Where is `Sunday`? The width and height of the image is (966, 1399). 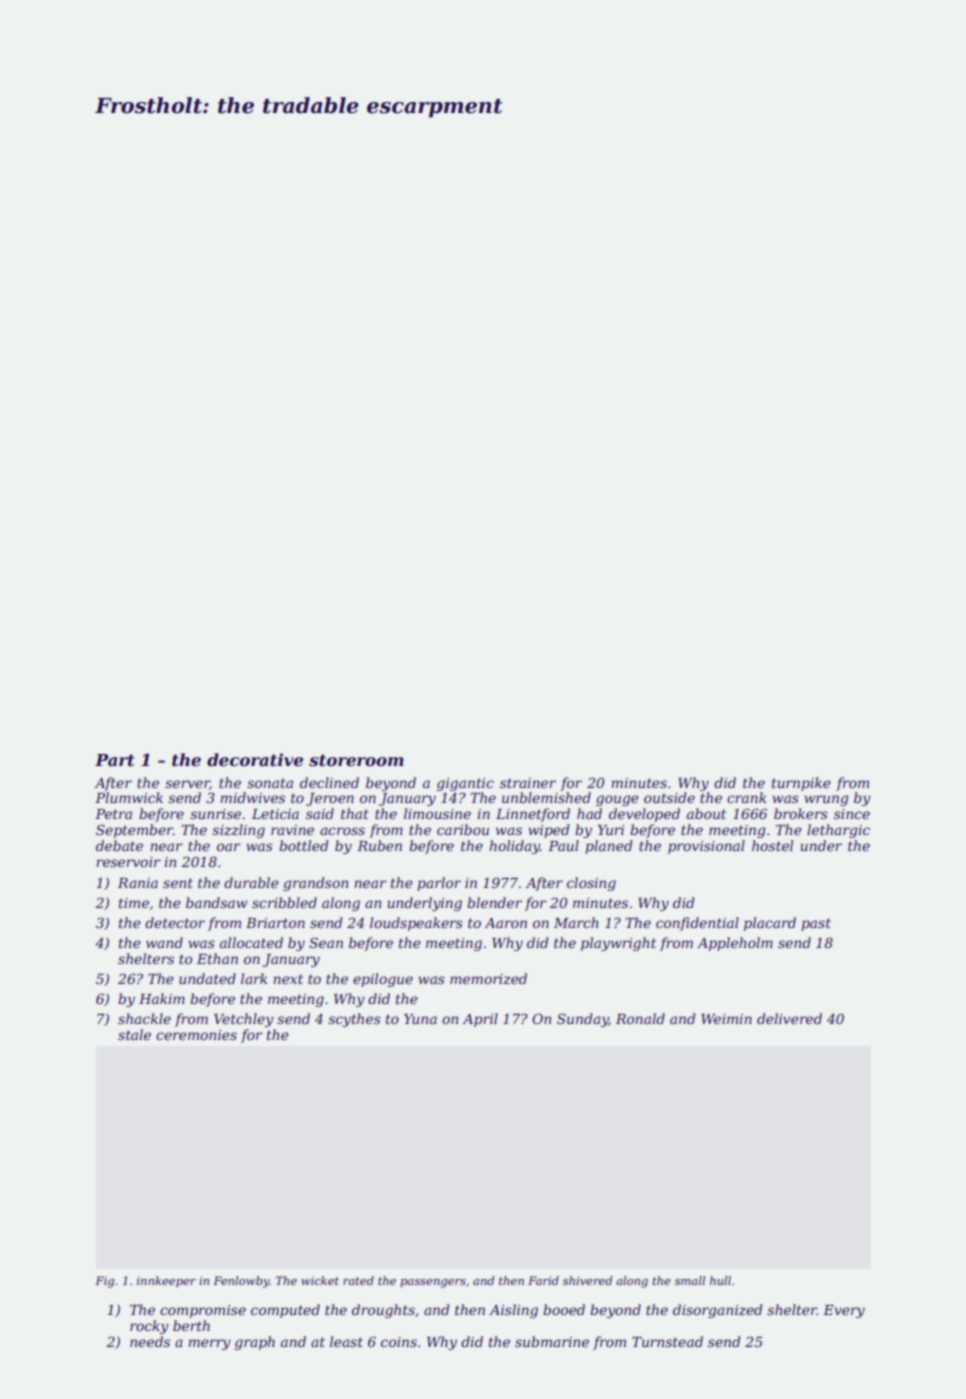 Sunday is located at coordinates (582, 1020).
